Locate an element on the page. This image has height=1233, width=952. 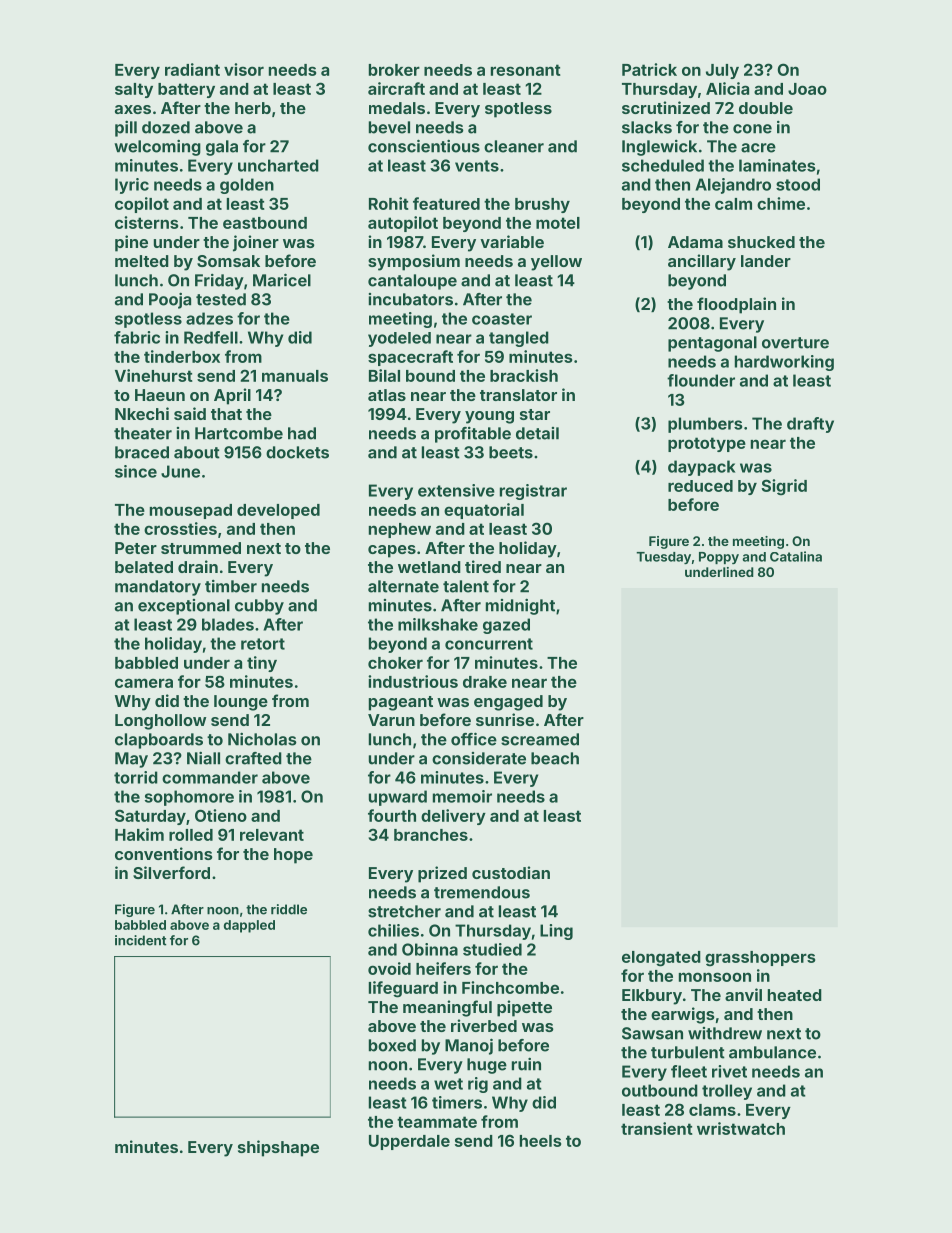
engaged is located at coordinates (508, 703).
